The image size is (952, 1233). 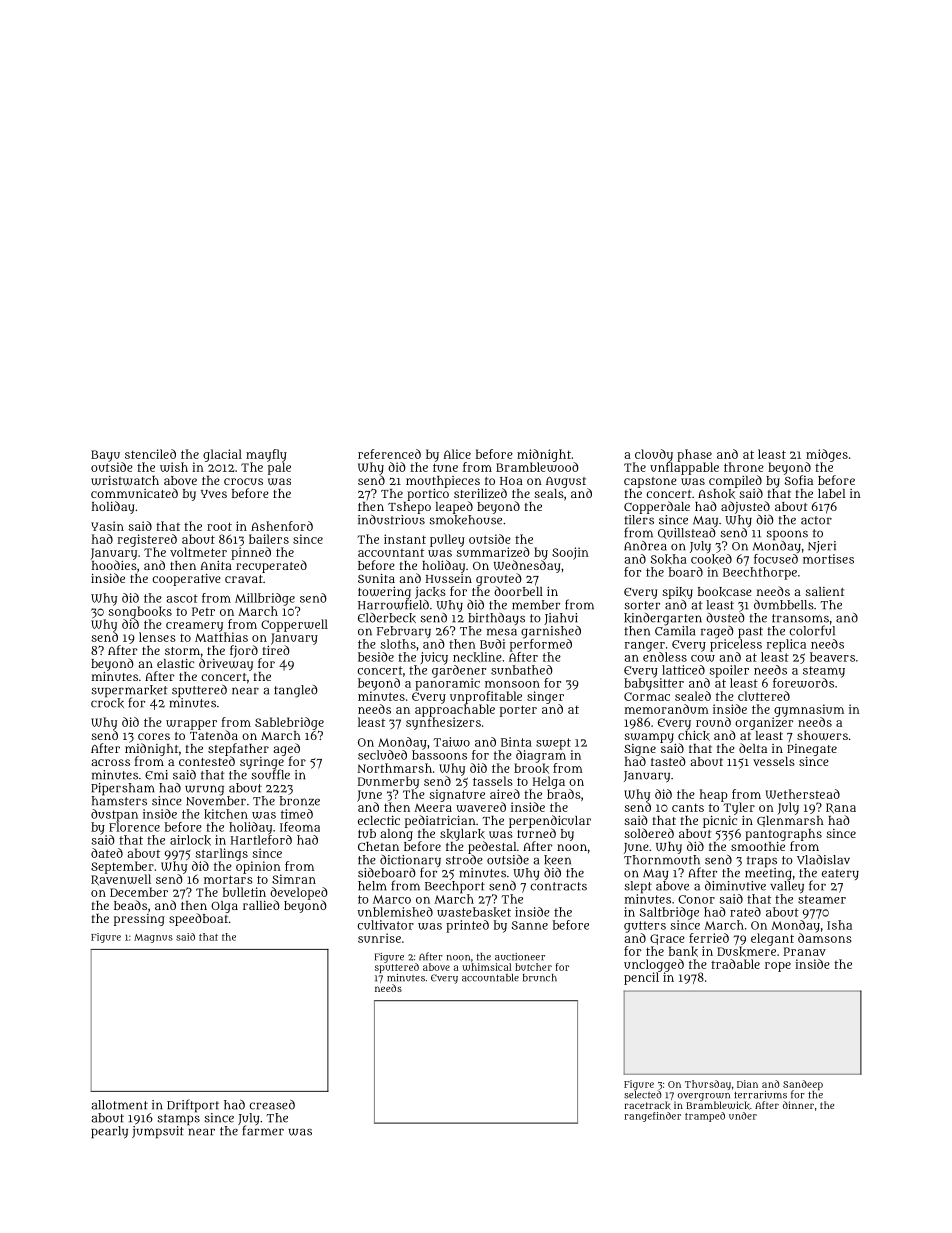 What do you see at coordinates (481, 807) in the page?
I see `wavered` at bounding box center [481, 807].
